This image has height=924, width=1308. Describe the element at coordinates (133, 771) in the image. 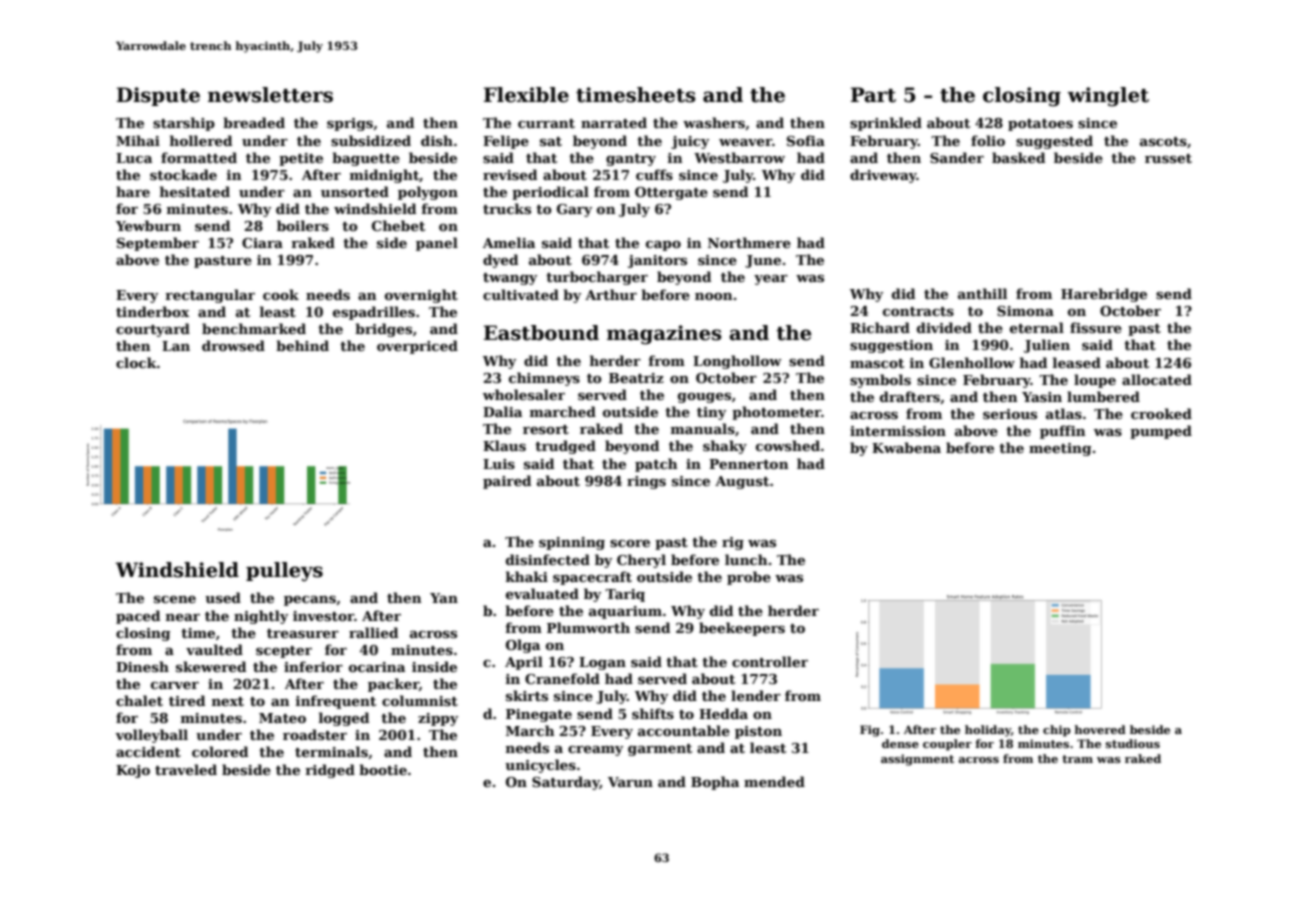

I see `Kojo` at that location.
